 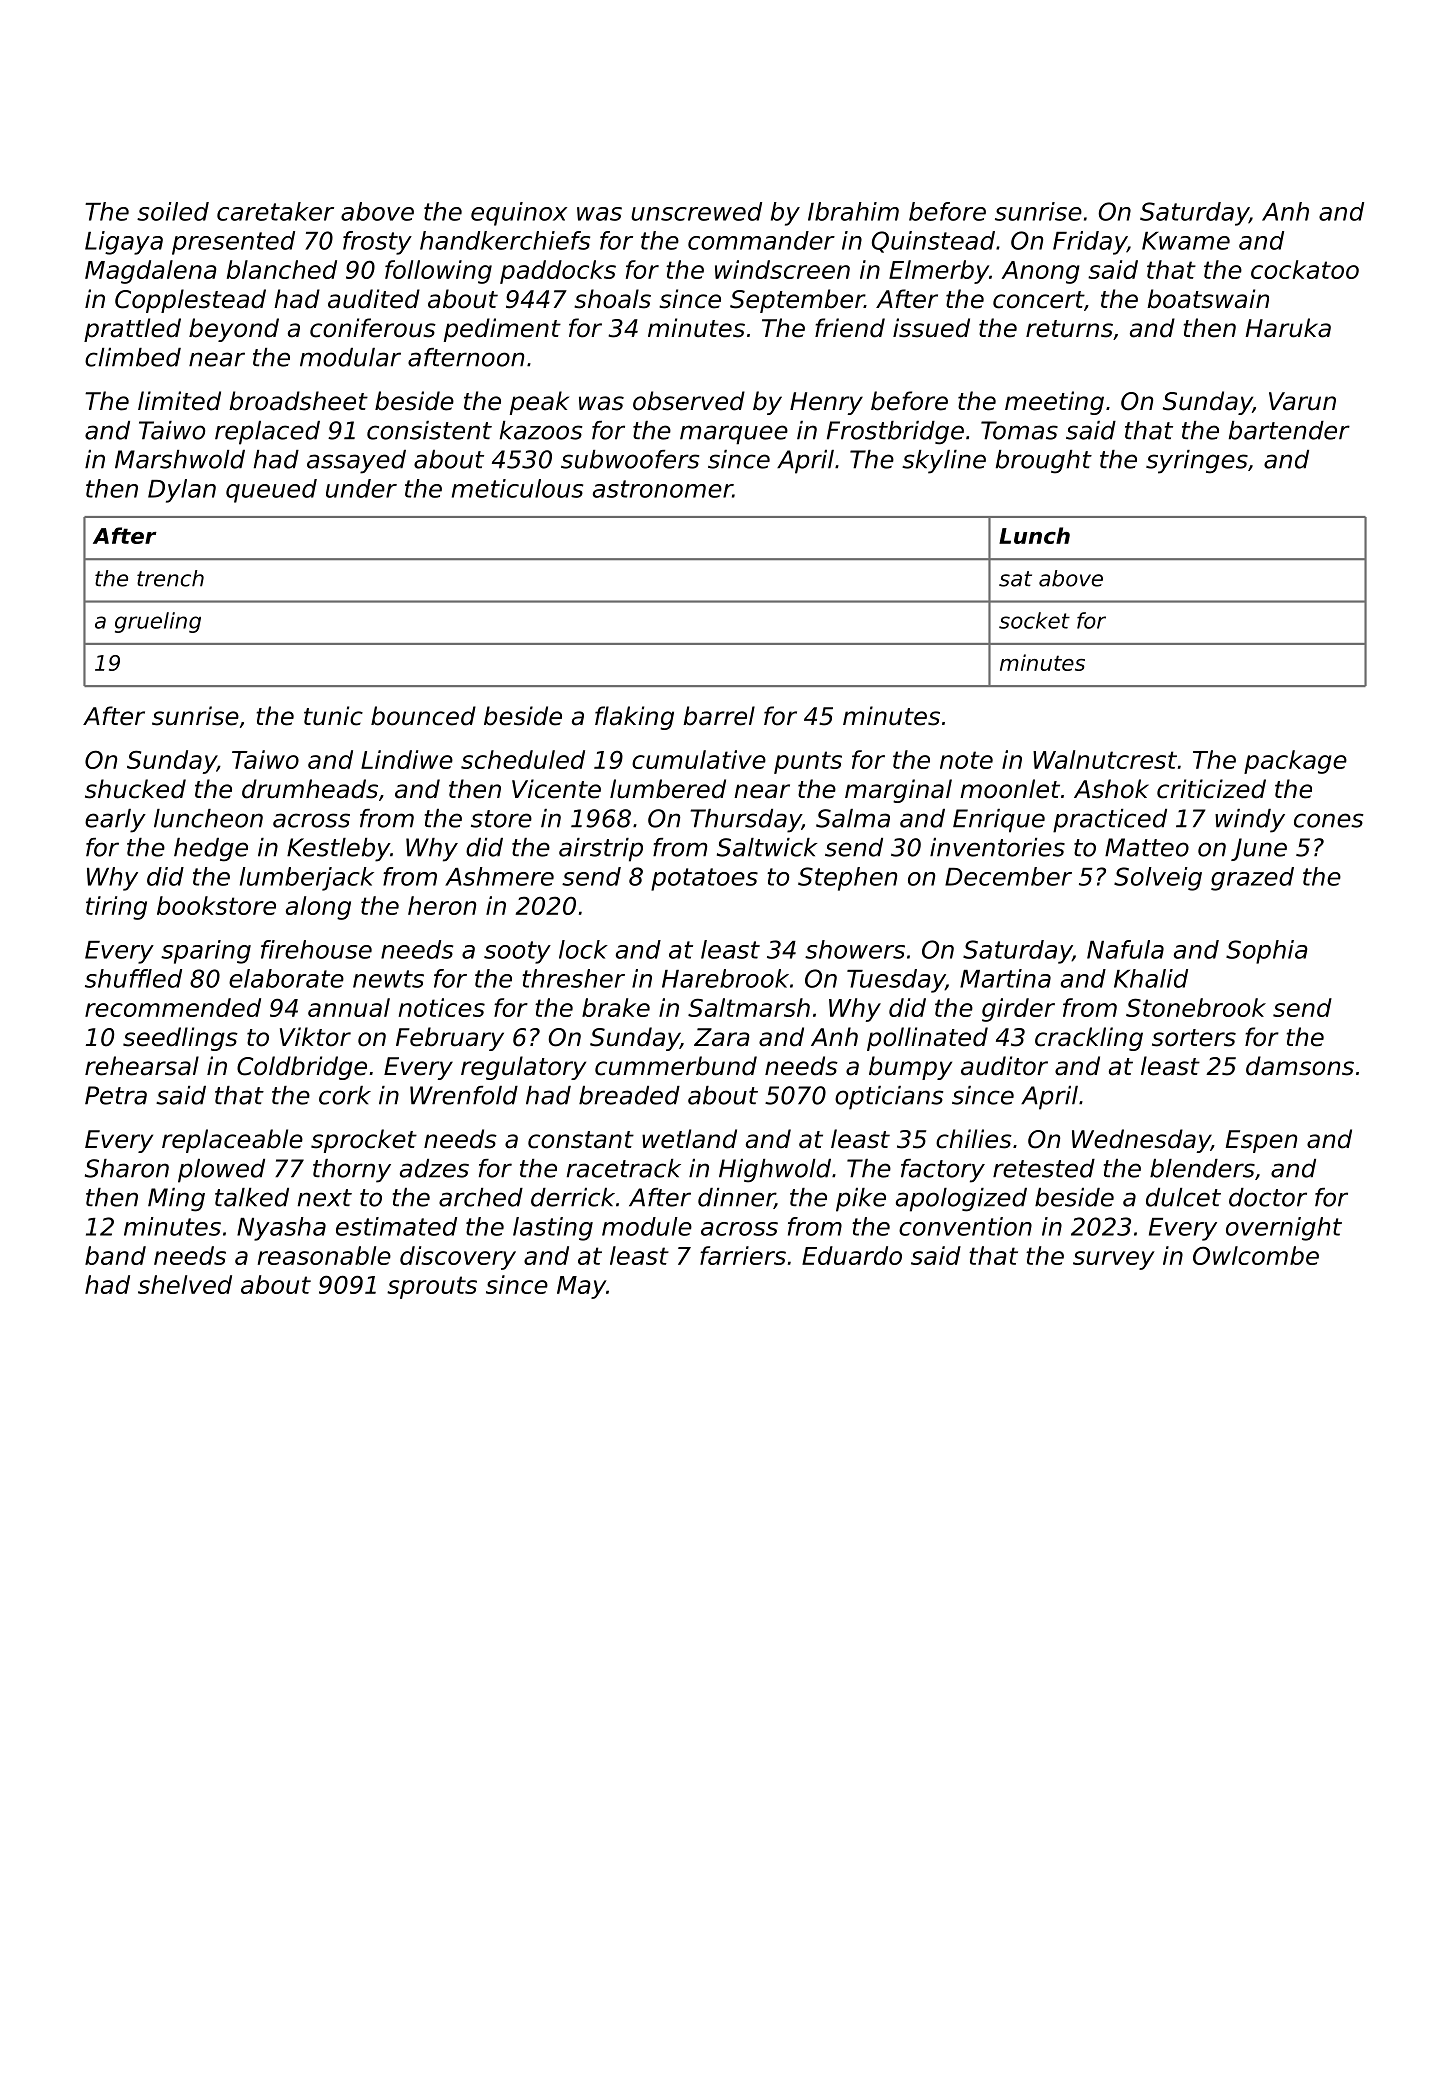 What do you see at coordinates (1044, 462) in the screenshot?
I see `brought` at bounding box center [1044, 462].
